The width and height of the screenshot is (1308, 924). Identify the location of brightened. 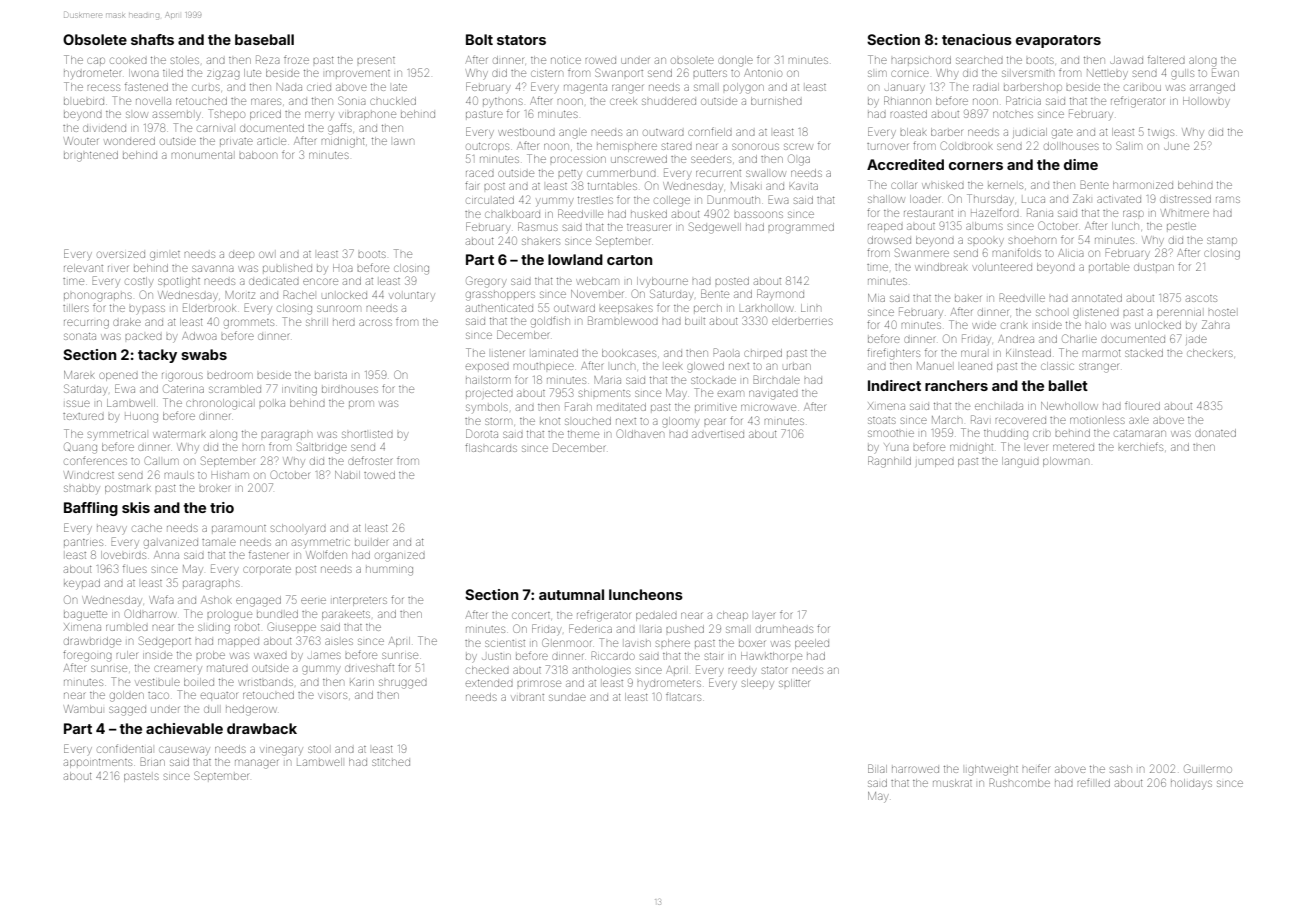
(91, 156).
